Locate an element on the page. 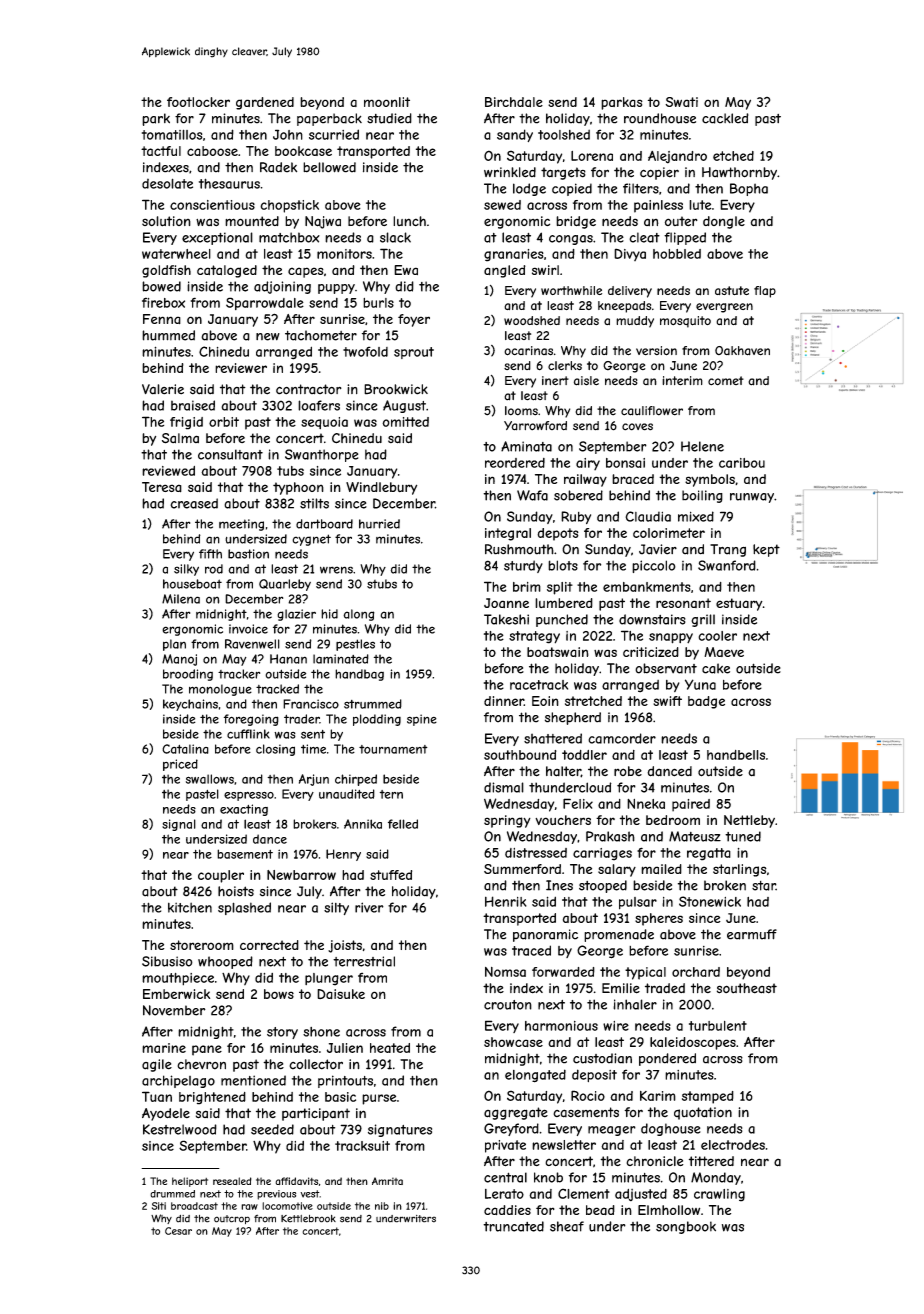  glazier is located at coordinates (296, 615).
